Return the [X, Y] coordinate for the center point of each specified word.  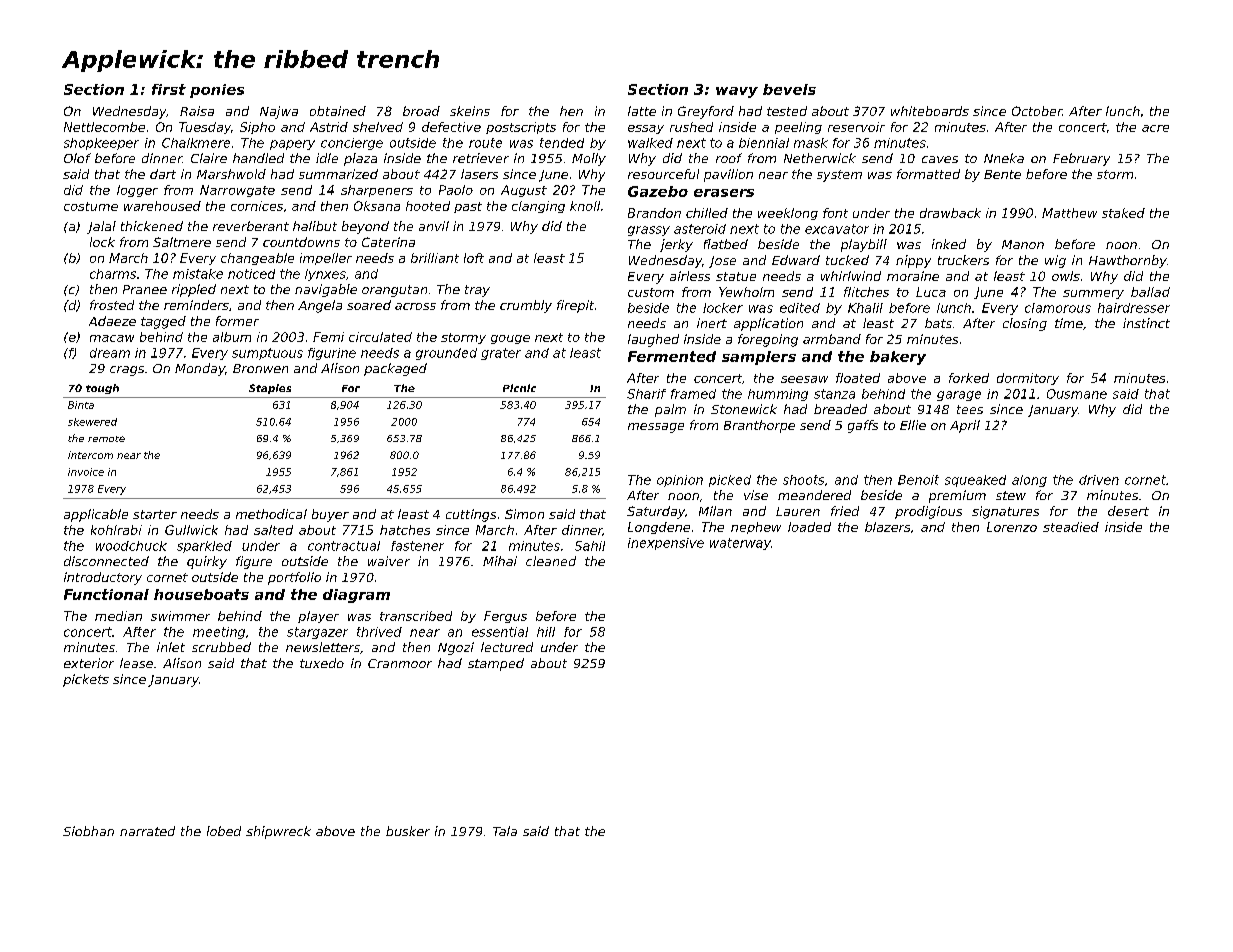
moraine [913, 276]
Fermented [672, 356]
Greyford [706, 112]
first [169, 89]
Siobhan [88, 831]
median [118, 616]
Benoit [918, 480]
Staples [270, 389]
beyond [365, 227]
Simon [524, 514]
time [1069, 323]
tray [477, 291]
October [1037, 111]
